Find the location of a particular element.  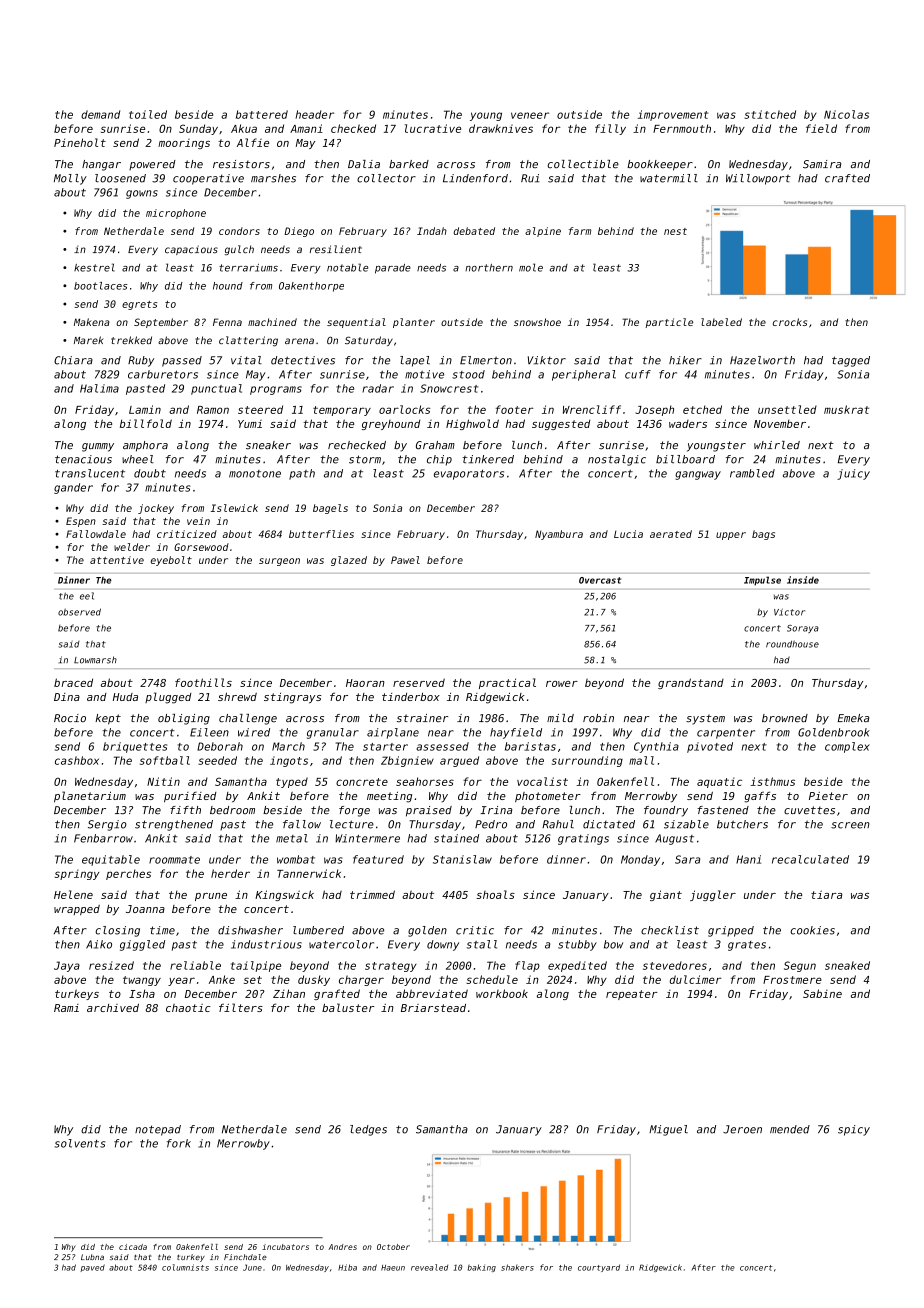

shakers is located at coordinates (517, 1267).
